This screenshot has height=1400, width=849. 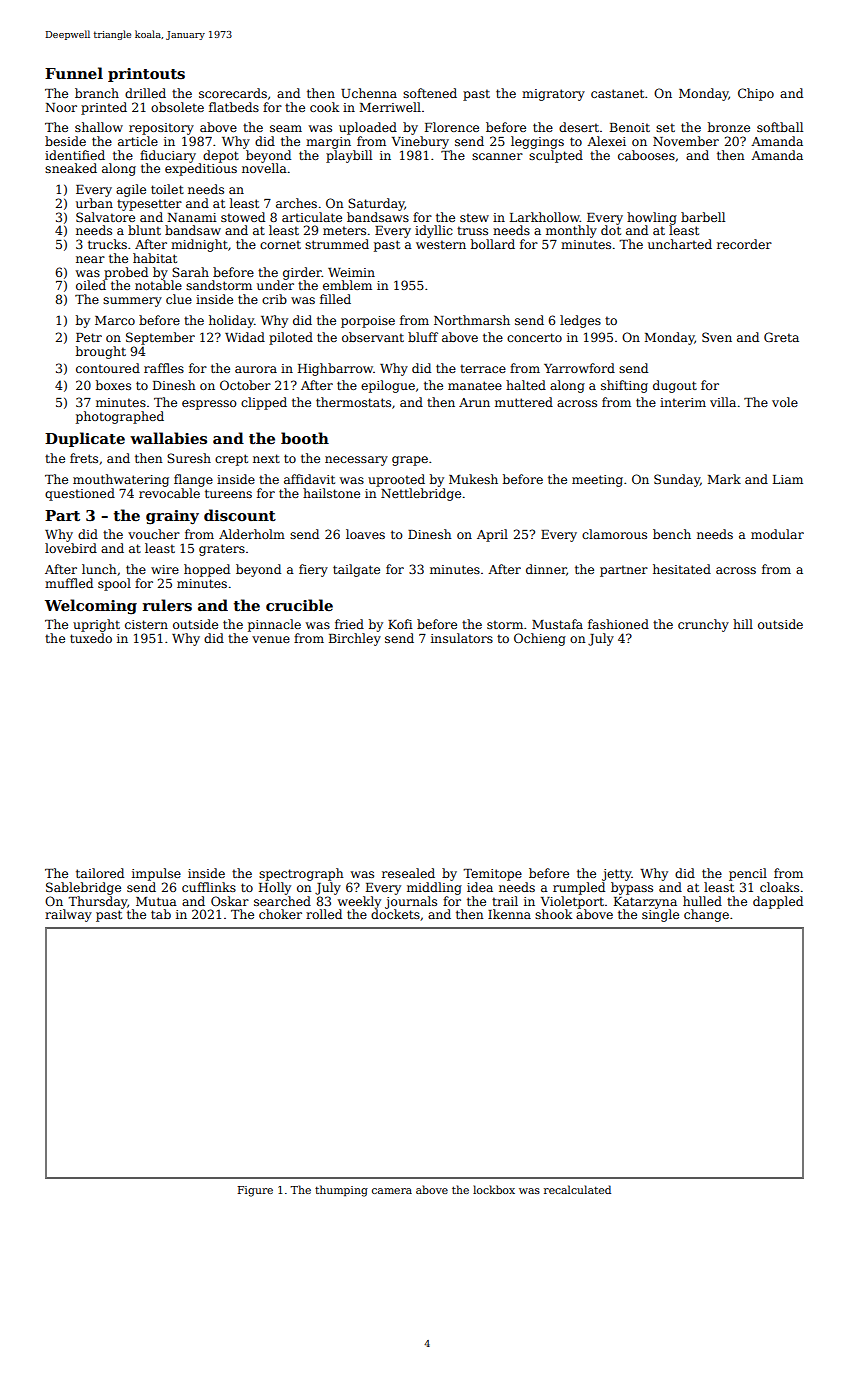 I want to click on Figure, so click(x=255, y=1191).
